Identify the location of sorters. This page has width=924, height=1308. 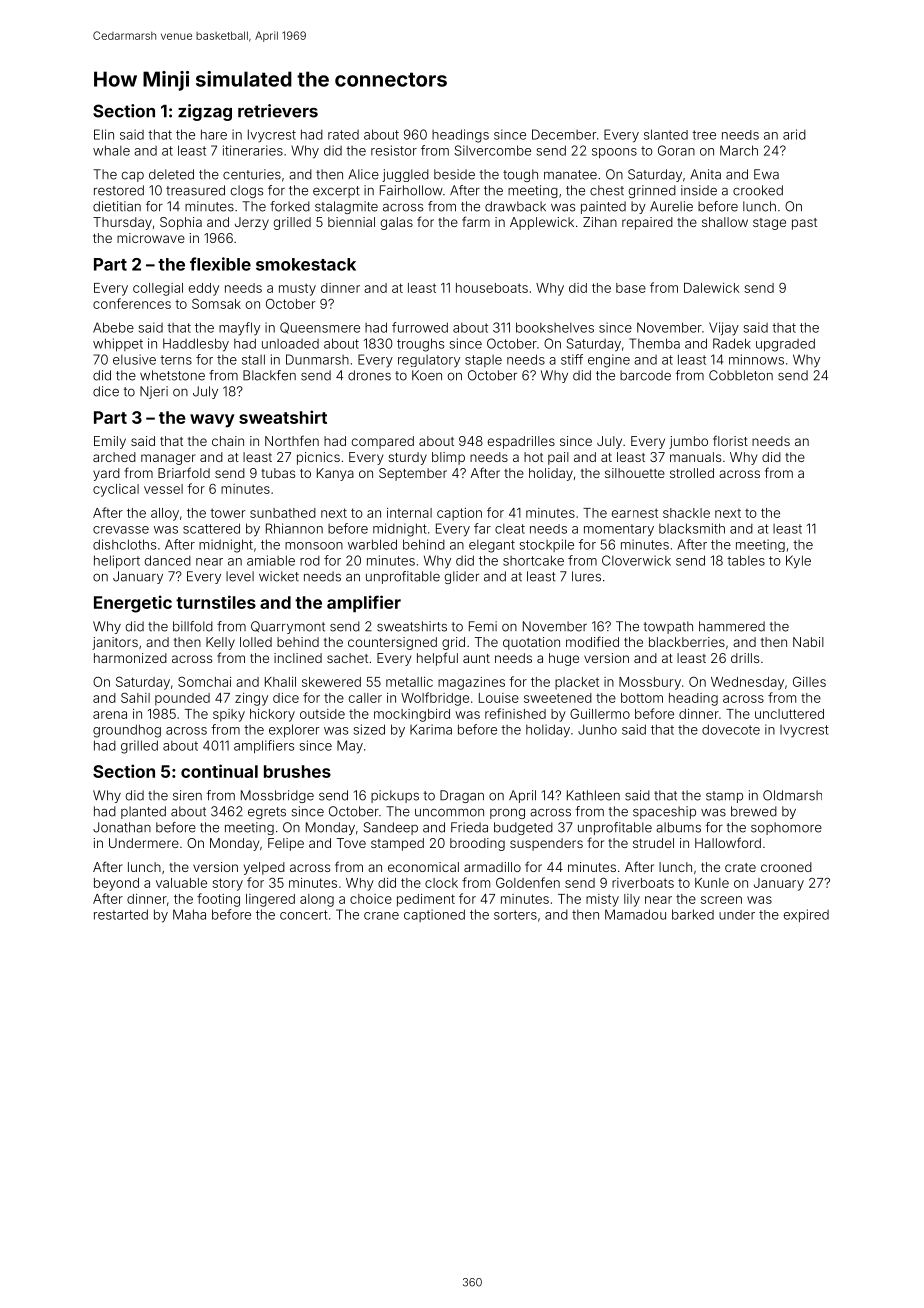
(515, 915).
